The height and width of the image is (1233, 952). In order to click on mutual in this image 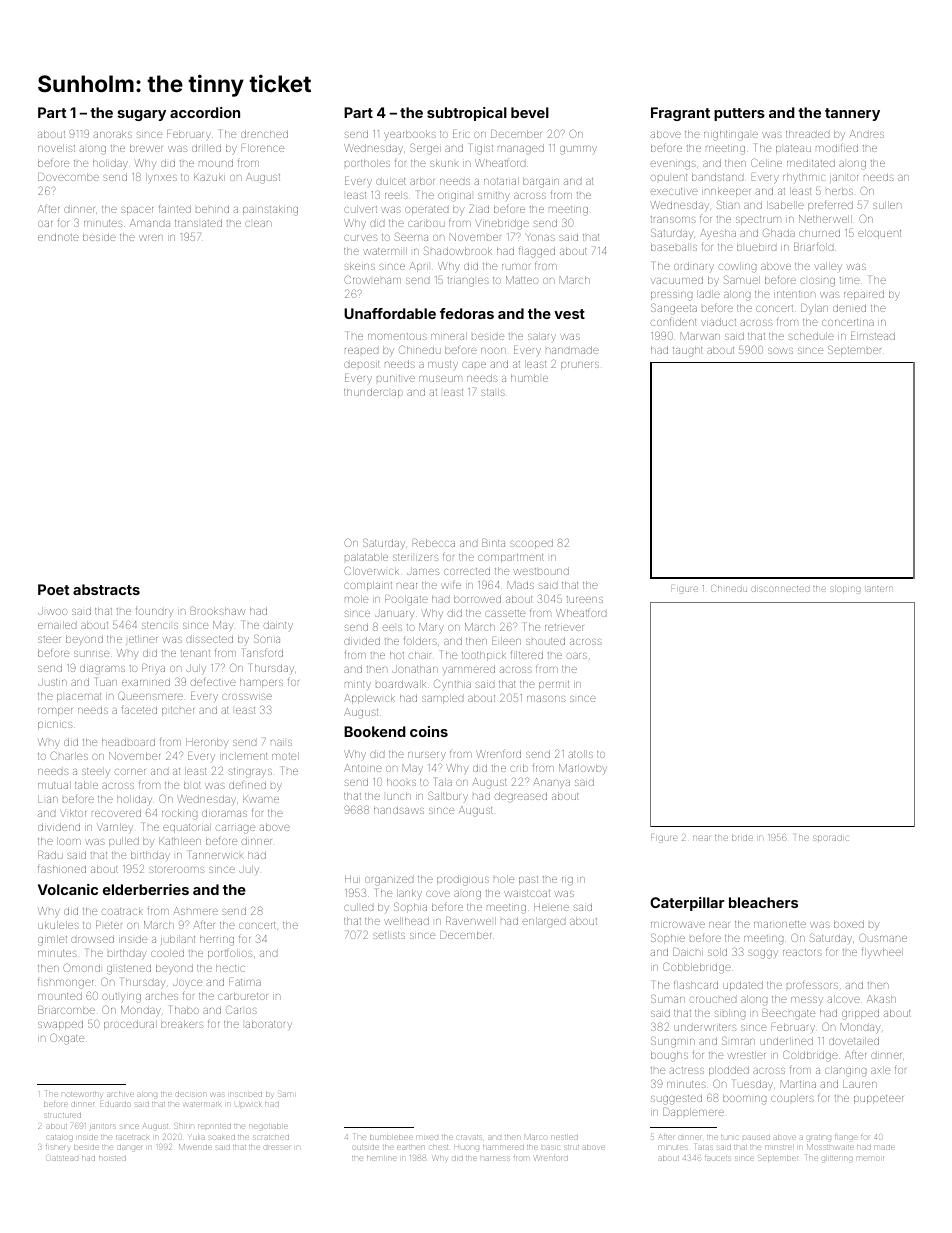, I will do `click(54, 785)`.
